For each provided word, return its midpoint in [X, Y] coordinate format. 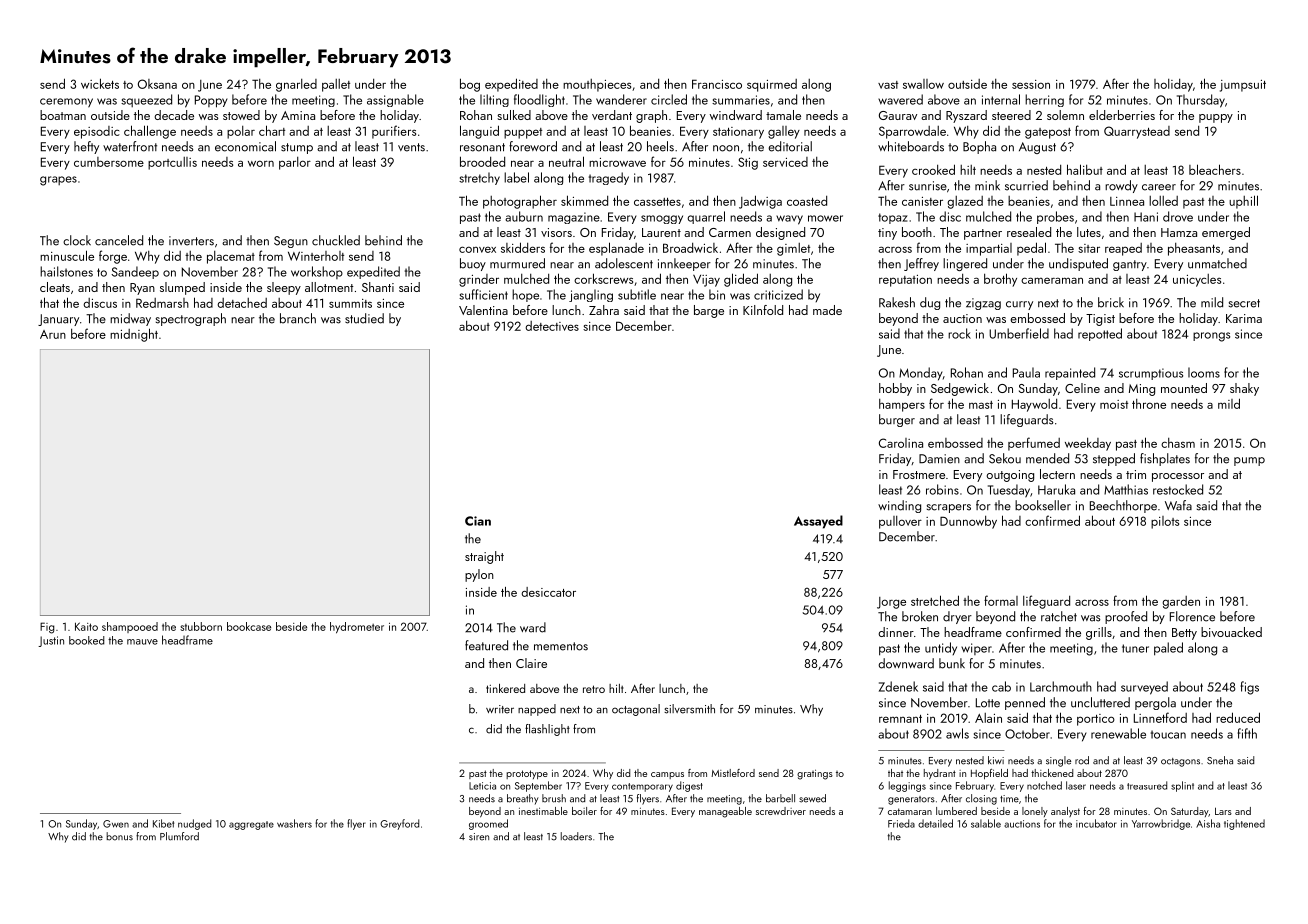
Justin [51, 641]
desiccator [548, 592]
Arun [53, 334]
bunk [952, 663]
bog [470, 85]
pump [1249, 461]
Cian [478, 521]
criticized [778, 294]
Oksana [157, 84]
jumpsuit [1243, 86]
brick [1111, 302]
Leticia [482, 786]
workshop [317, 272]
